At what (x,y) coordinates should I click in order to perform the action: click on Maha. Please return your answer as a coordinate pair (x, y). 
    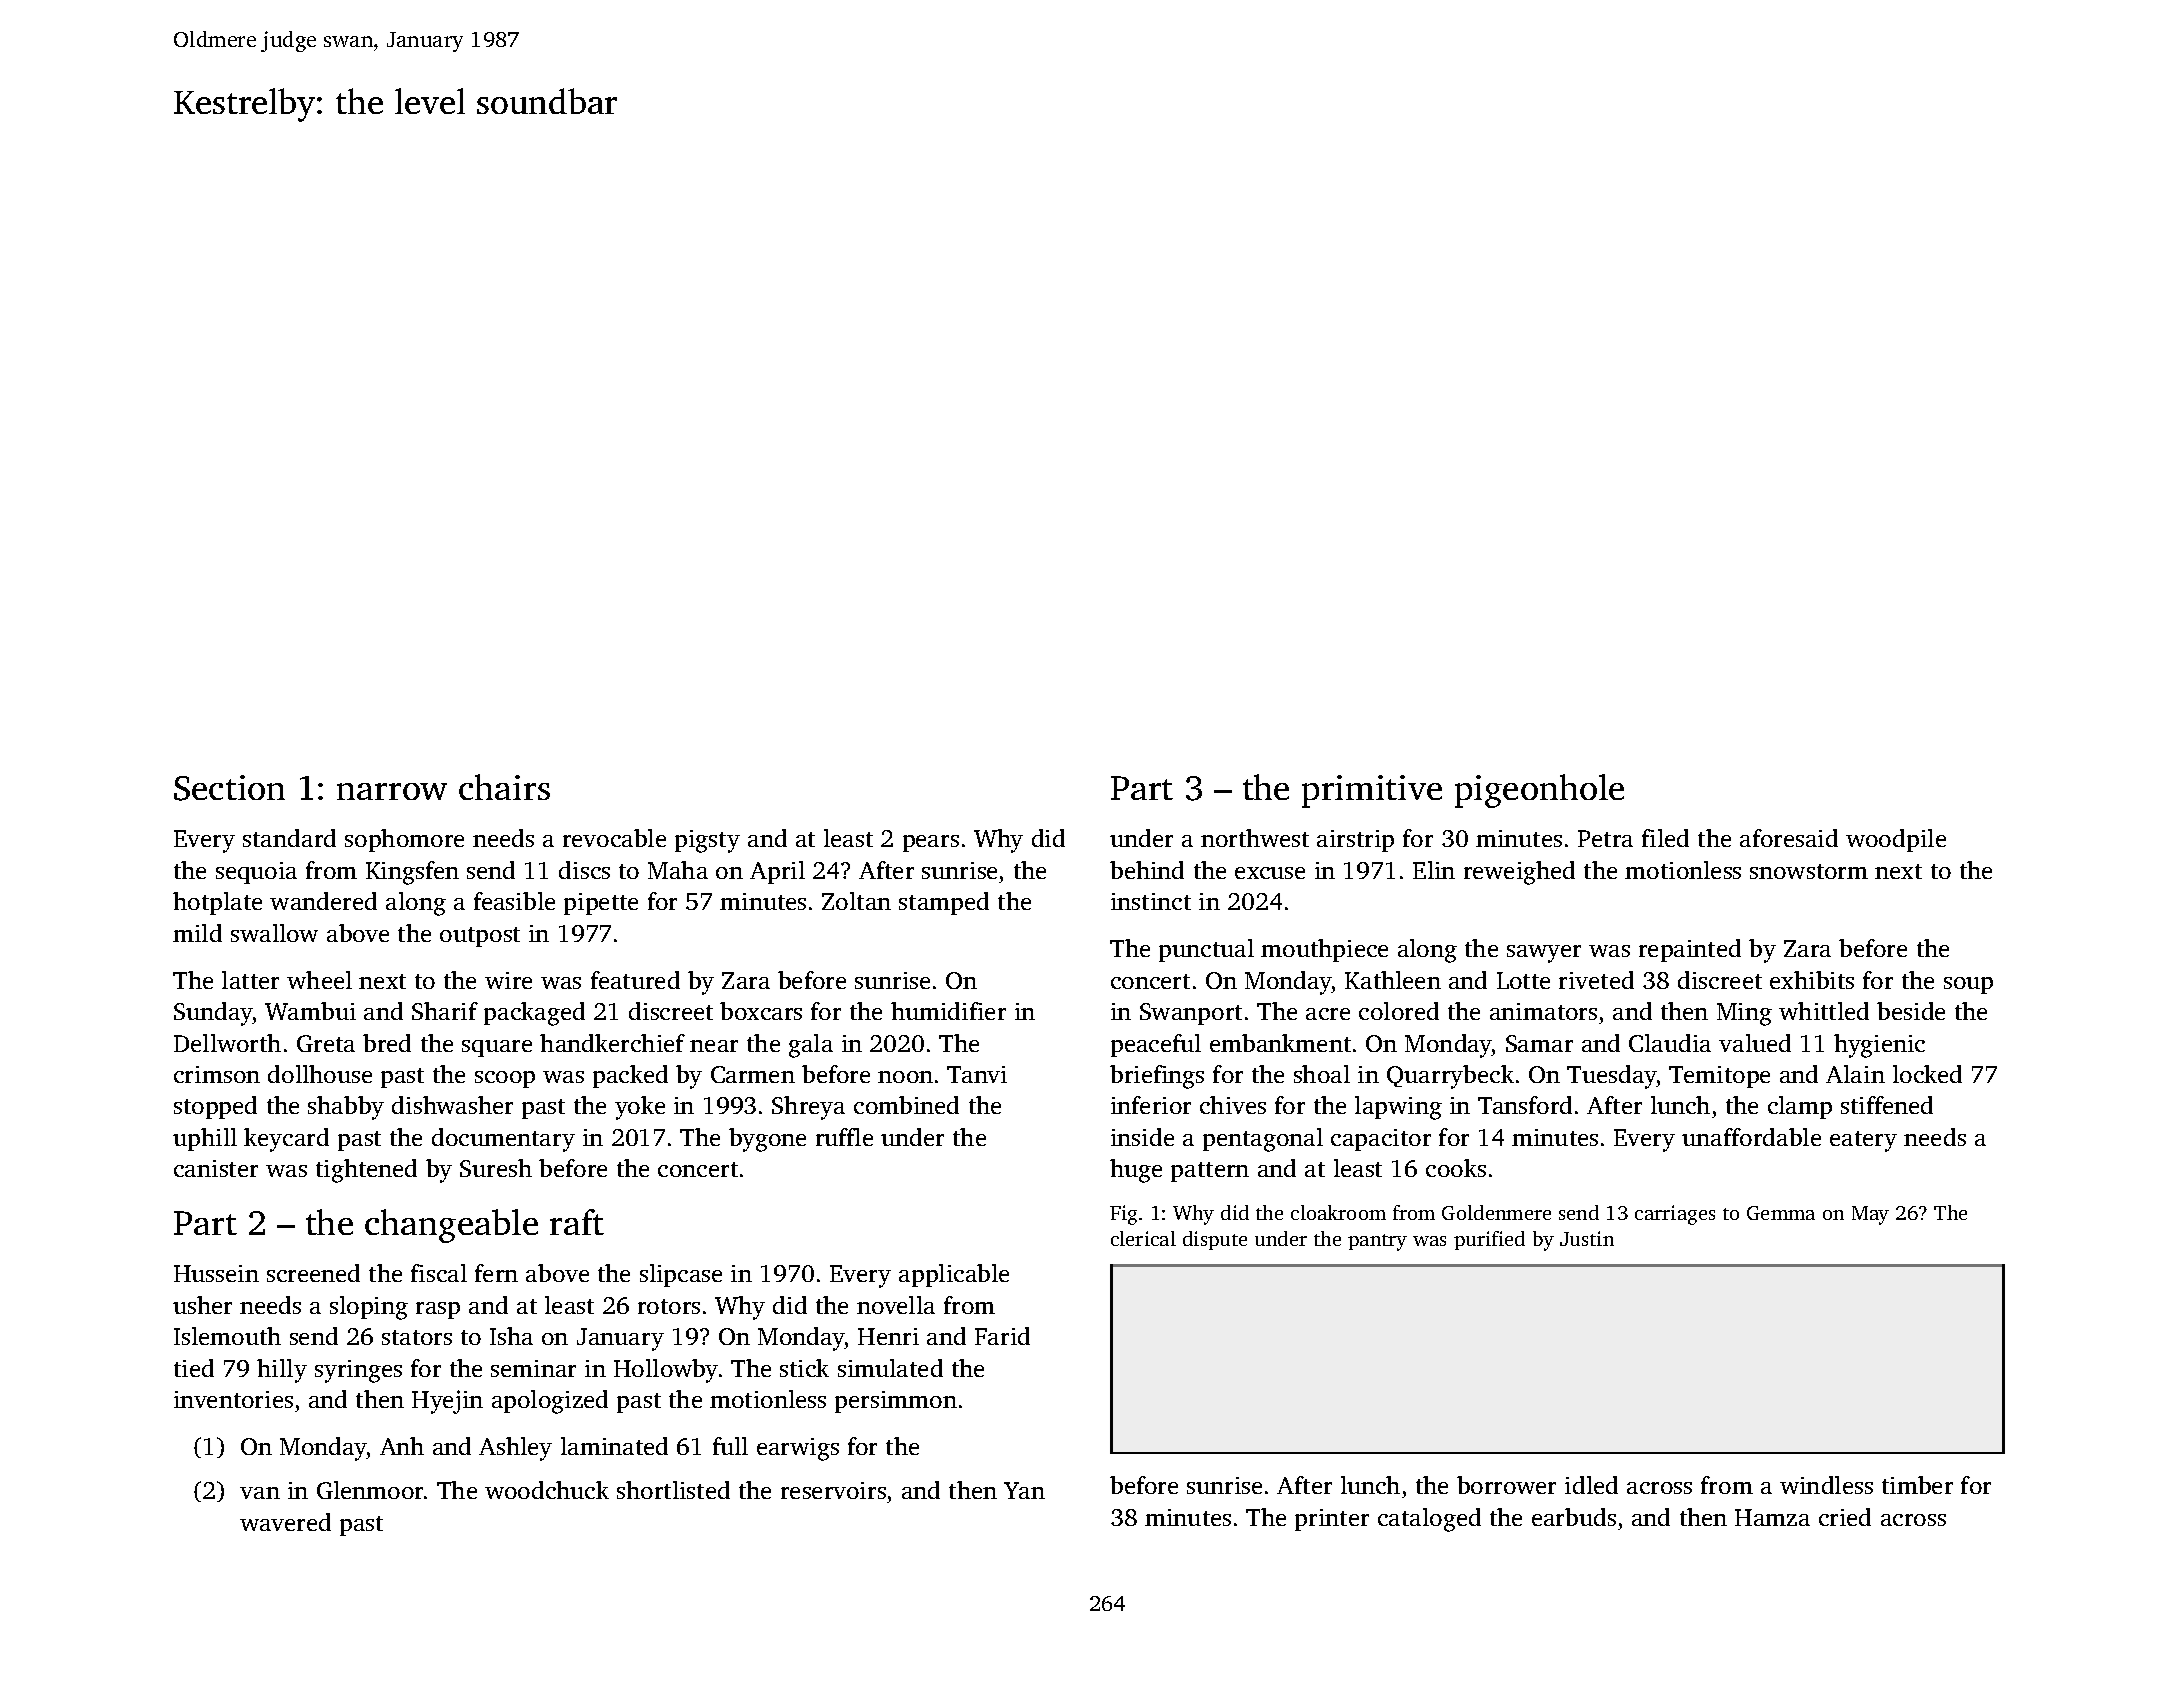
    Looking at the image, I should click on (678, 870).
